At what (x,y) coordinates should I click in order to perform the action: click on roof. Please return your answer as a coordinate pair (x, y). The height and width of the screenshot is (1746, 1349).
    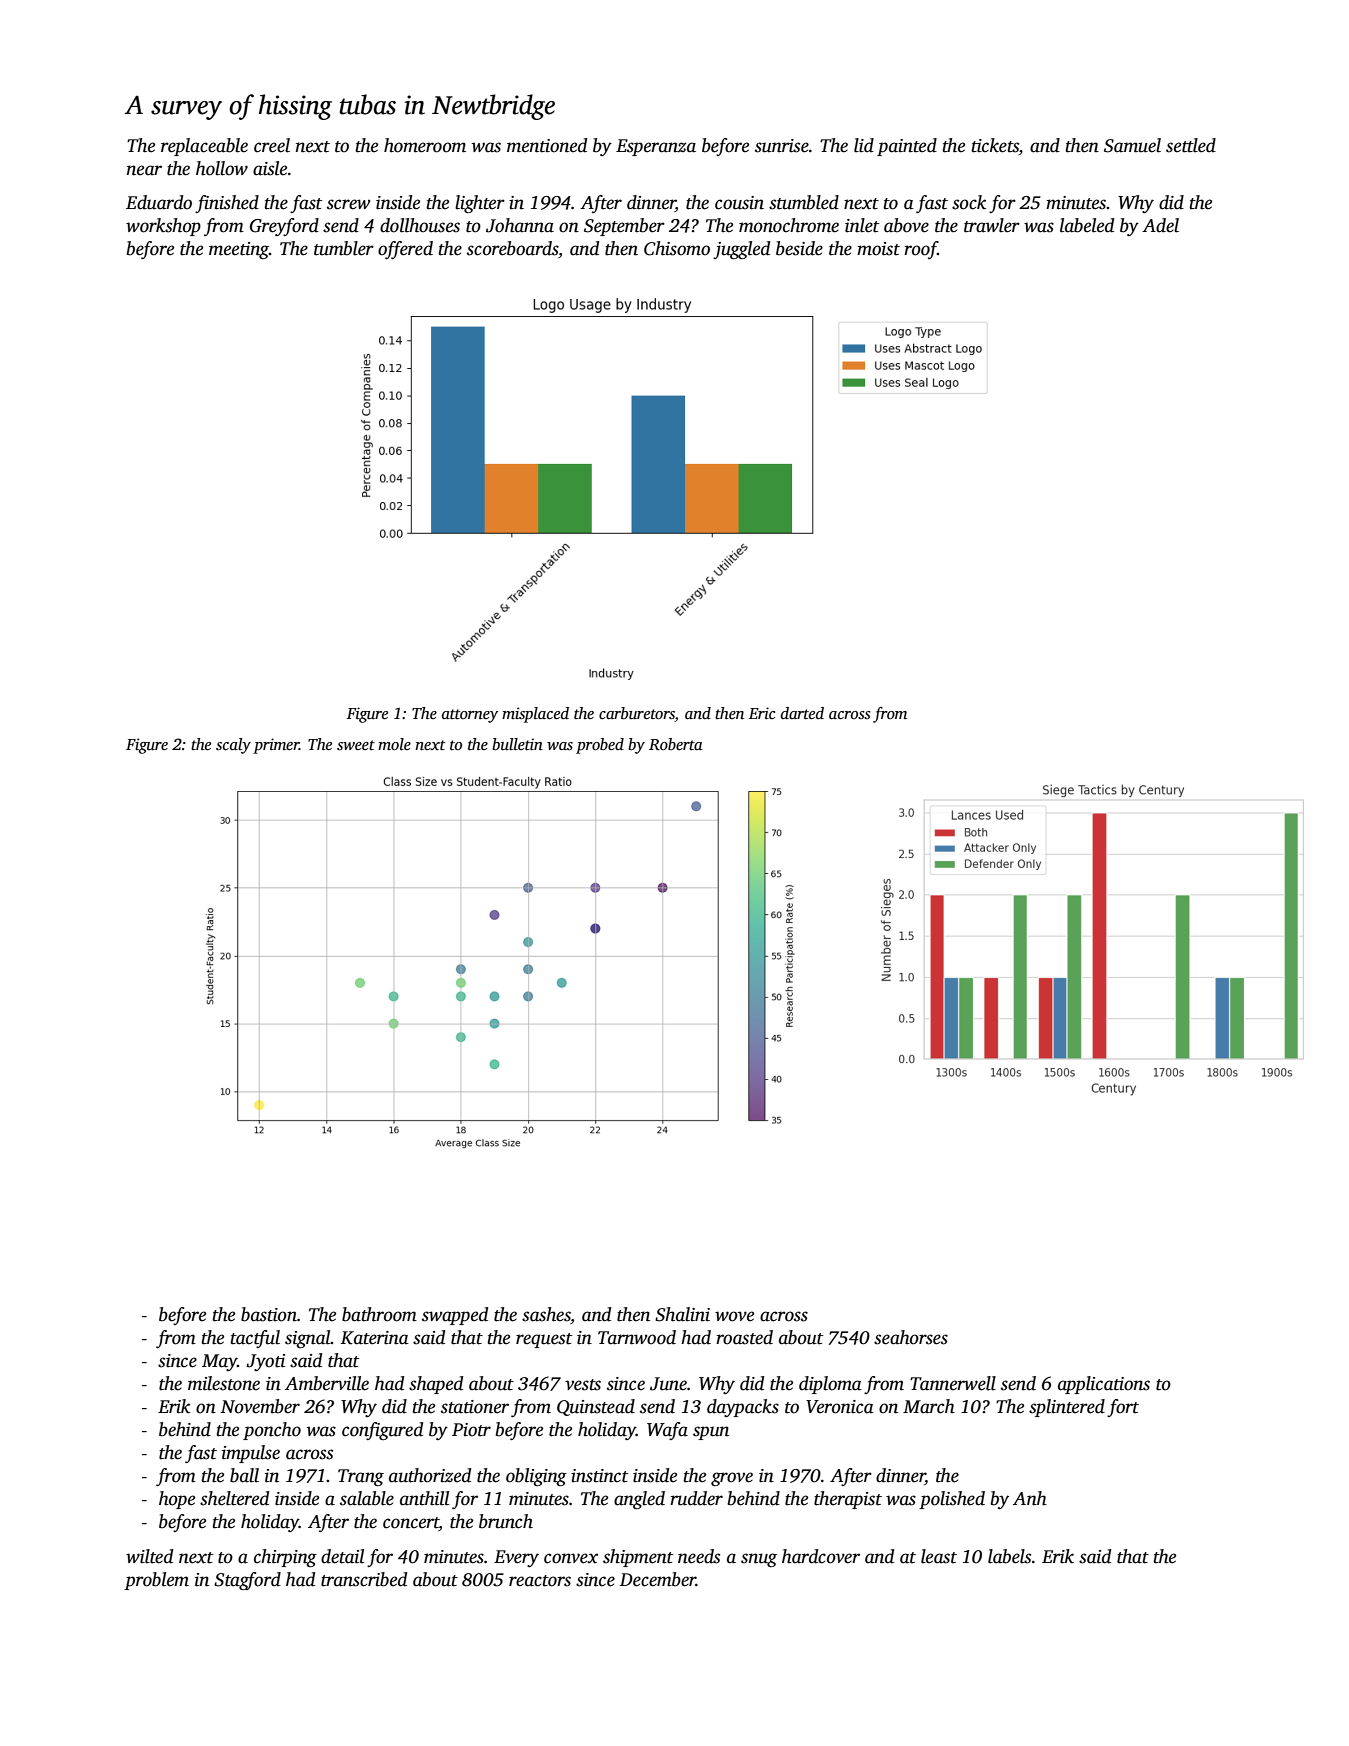
    Looking at the image, I should click on (921, 250).
